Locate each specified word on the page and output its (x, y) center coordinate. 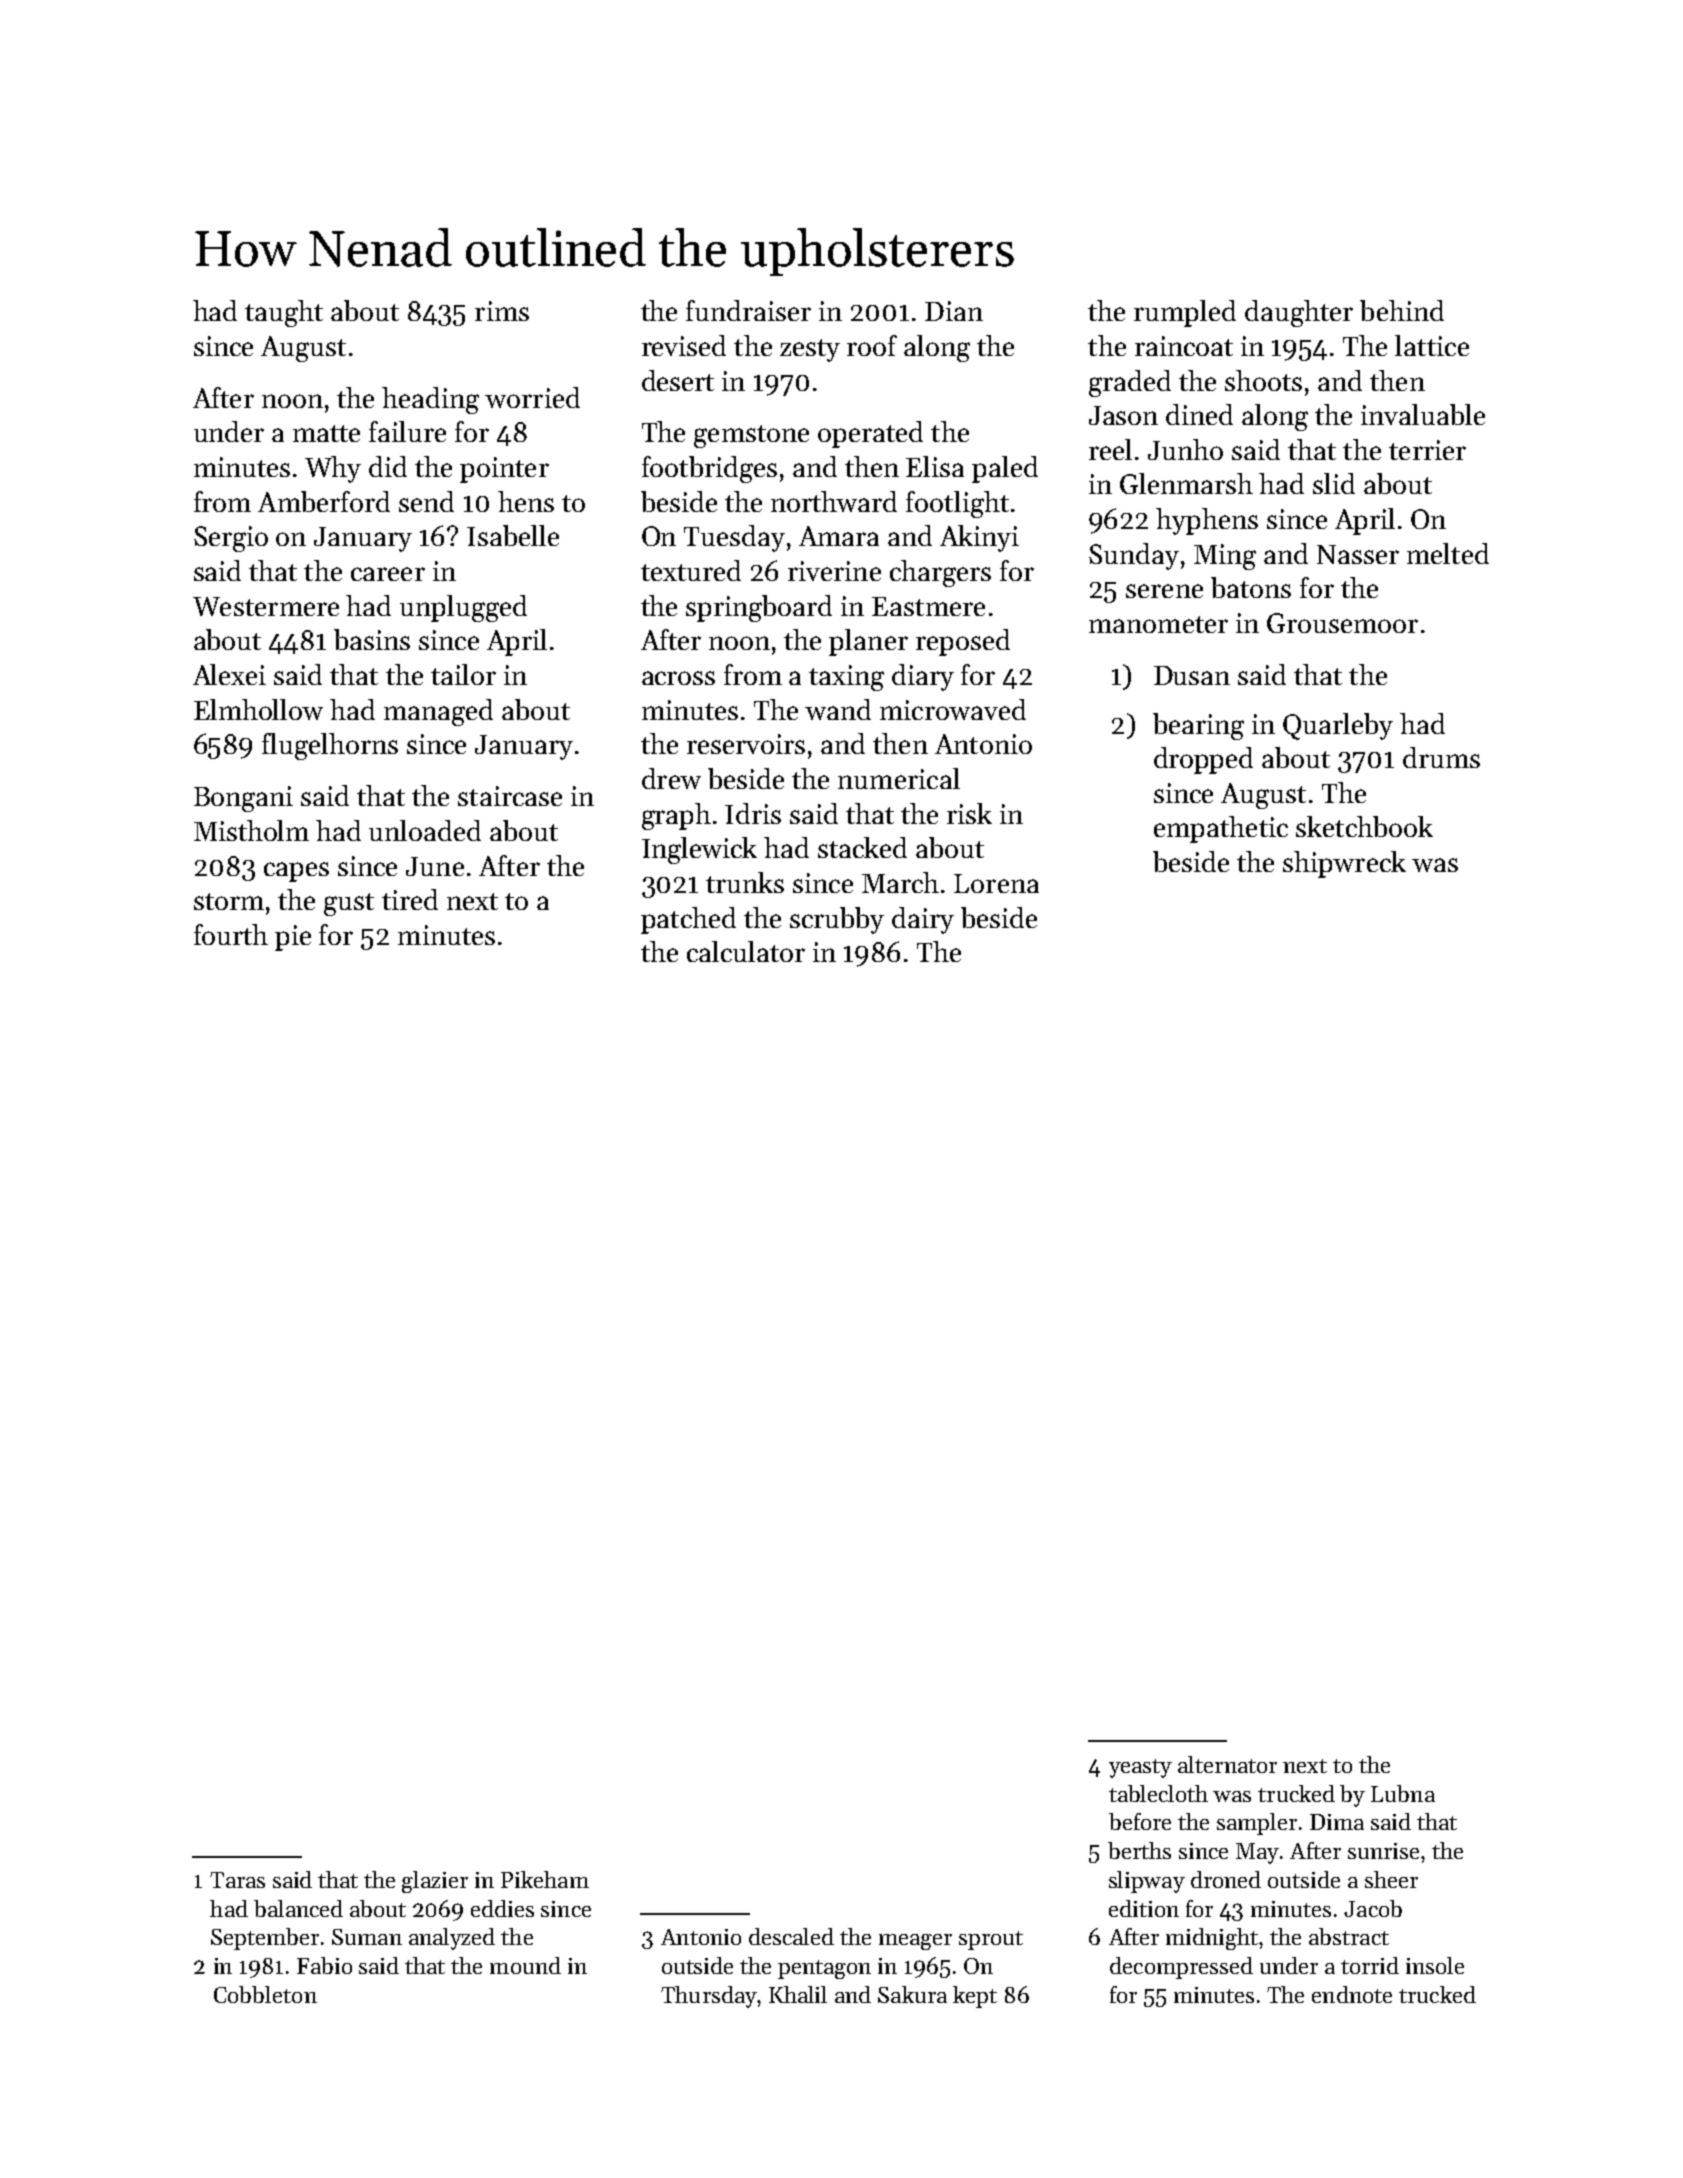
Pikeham (545, 1879)
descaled (791, 1936)
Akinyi (979, 538)
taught (284, 313)
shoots (1263, 380)
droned (1226, 1879)
